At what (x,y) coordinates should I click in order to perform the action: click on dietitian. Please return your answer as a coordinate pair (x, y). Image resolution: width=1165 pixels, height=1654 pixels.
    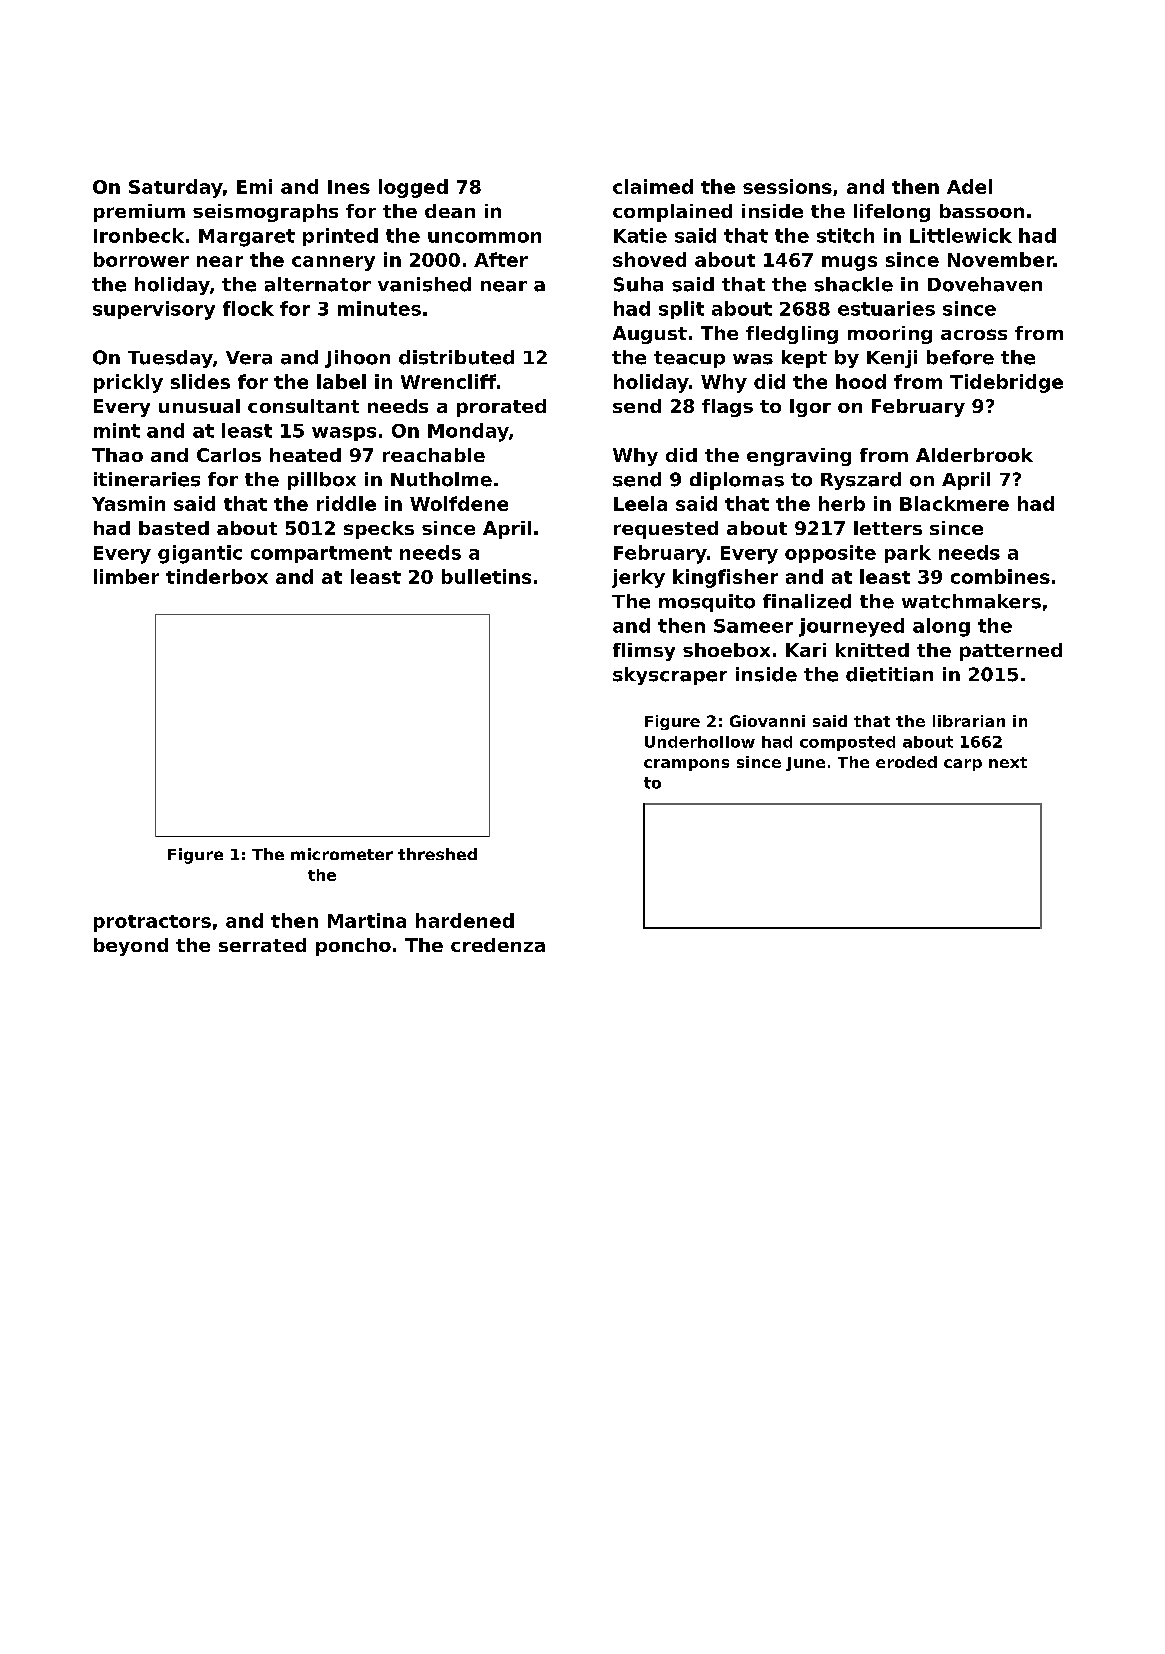
    Looking at the image, I should click on (889, 674).
